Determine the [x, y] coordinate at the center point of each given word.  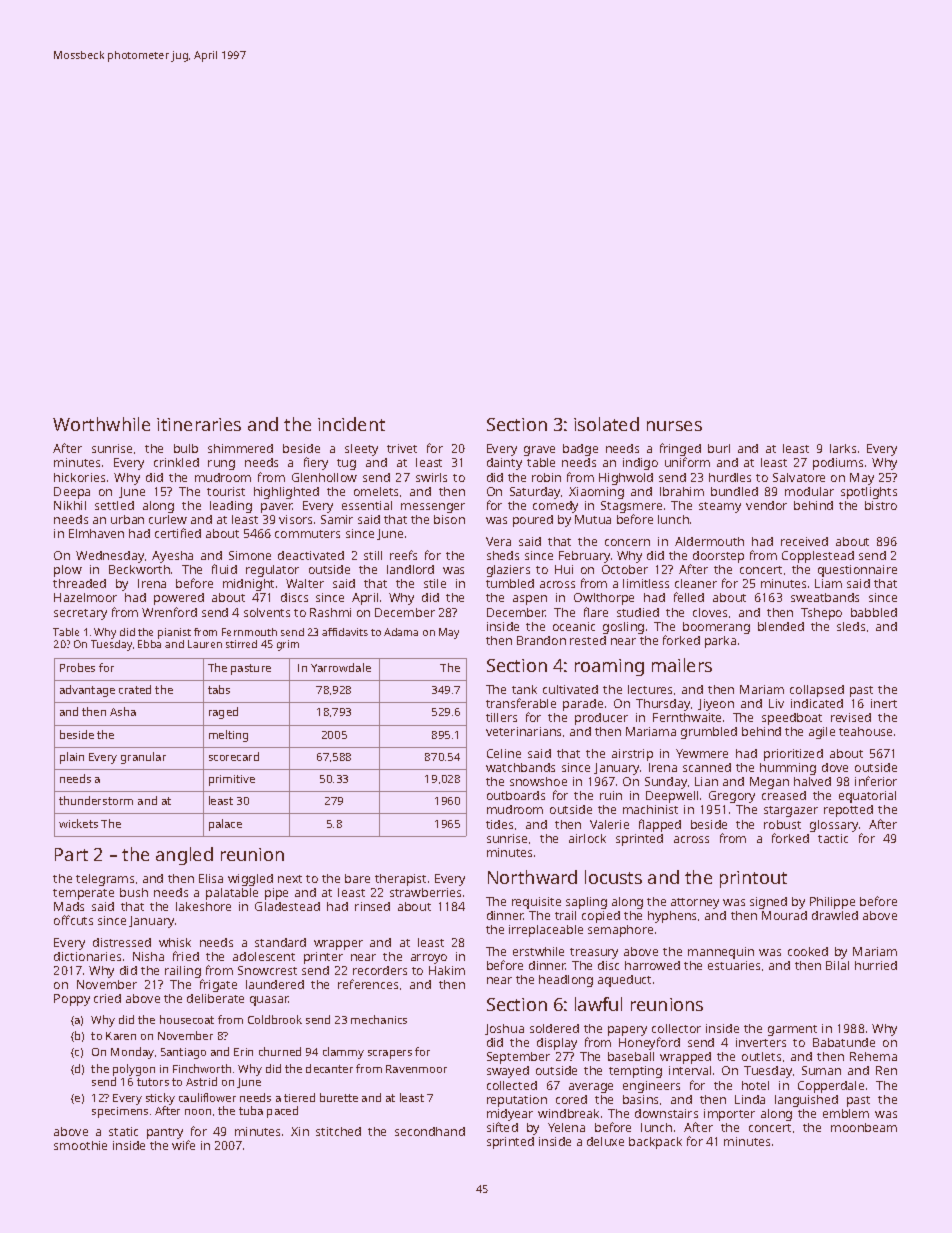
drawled [835, 915]
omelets [376, 491]
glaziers [508, 571]
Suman [821, 1070]
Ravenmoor [416, 1069]
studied [638, 612]
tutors [153, 1082]
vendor [766, 505]
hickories [79, 477]
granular [143, 758]
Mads [69, 906]
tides [499, 824]
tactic [833, 838]
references [368, 984]
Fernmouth [249, 632]
